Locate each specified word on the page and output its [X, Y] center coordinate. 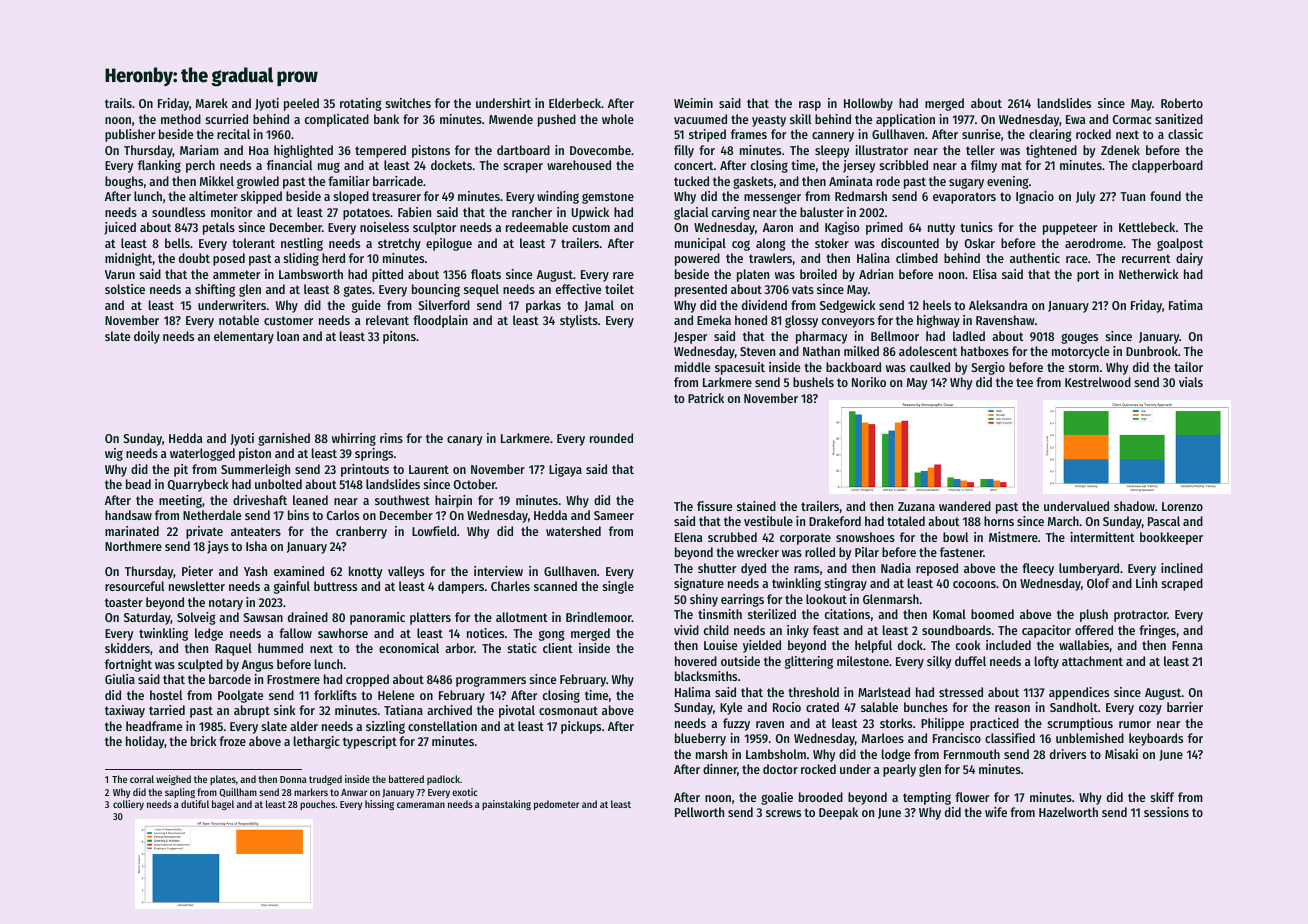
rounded [611, 438]
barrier [1185, 707]
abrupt [252, 711]
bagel [223, 805]
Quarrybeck [198, 485]
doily [147, 337]
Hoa [259, 150]
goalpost [1180, 244]
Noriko [869, 382]
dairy [1189, 259]
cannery [833, 137]
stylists [579, 321]
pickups [581, 727]
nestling [302, 244]
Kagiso [842, 228]
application [905, 120]
